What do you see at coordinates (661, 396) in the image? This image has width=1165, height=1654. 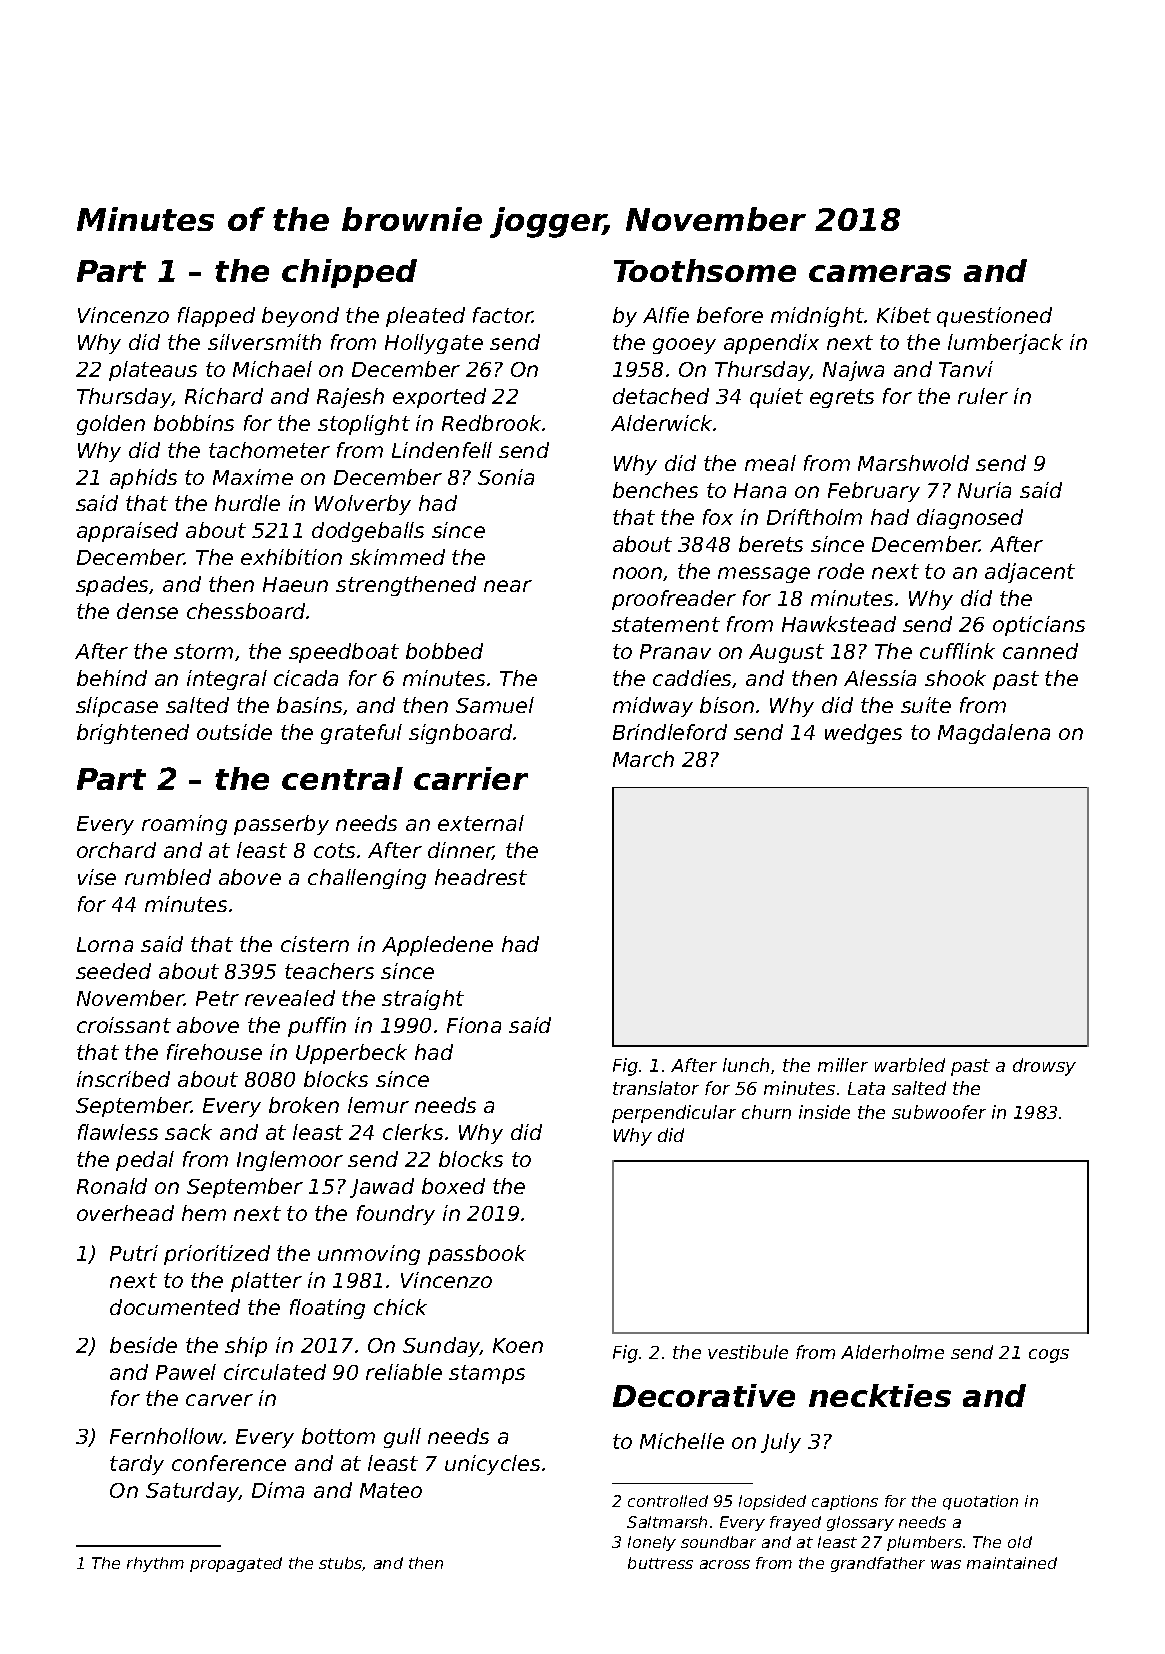 I see `detached` at bounding box center [661, 396].
